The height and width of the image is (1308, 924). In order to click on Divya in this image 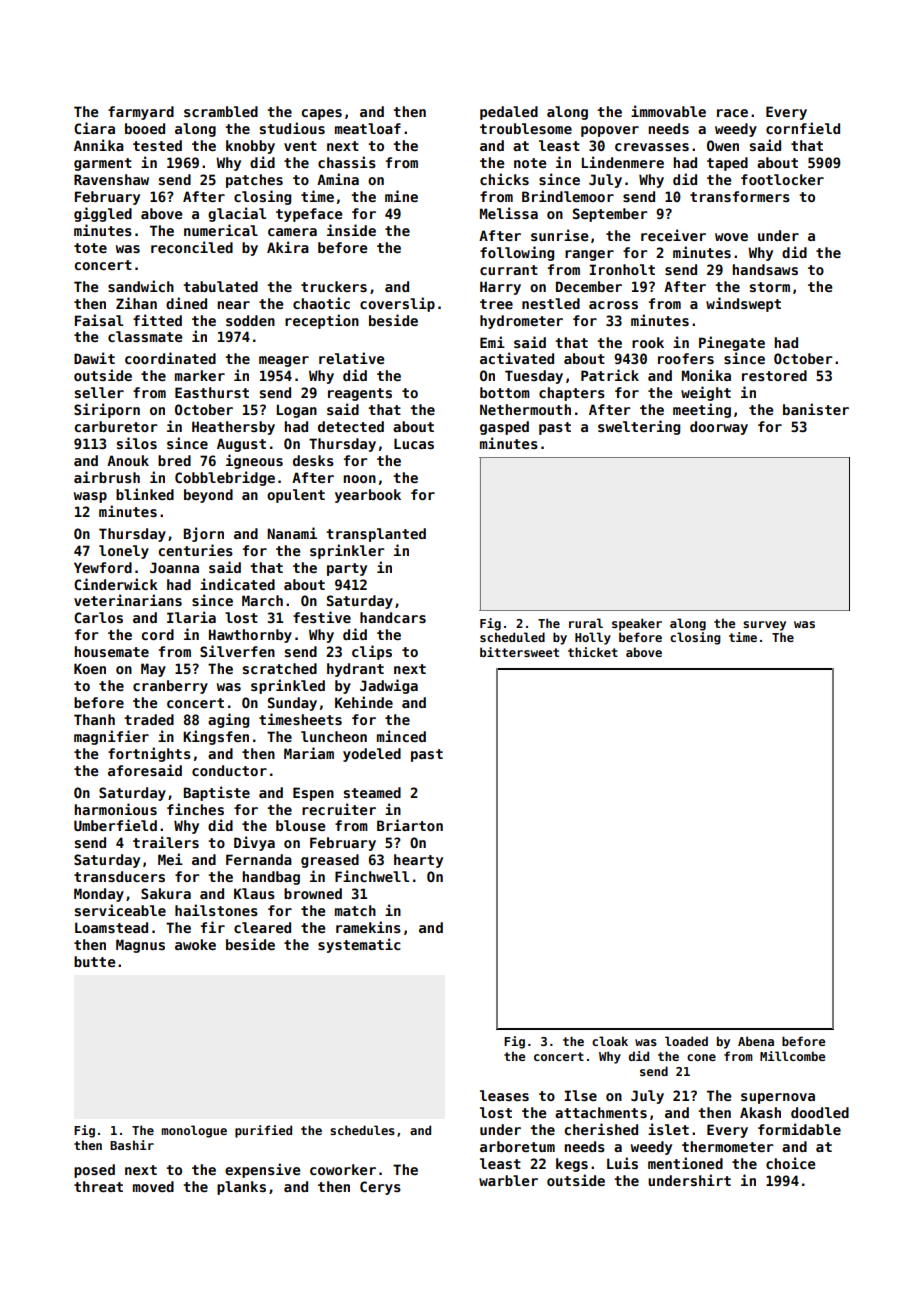, I will do `click(254, 843)`.
